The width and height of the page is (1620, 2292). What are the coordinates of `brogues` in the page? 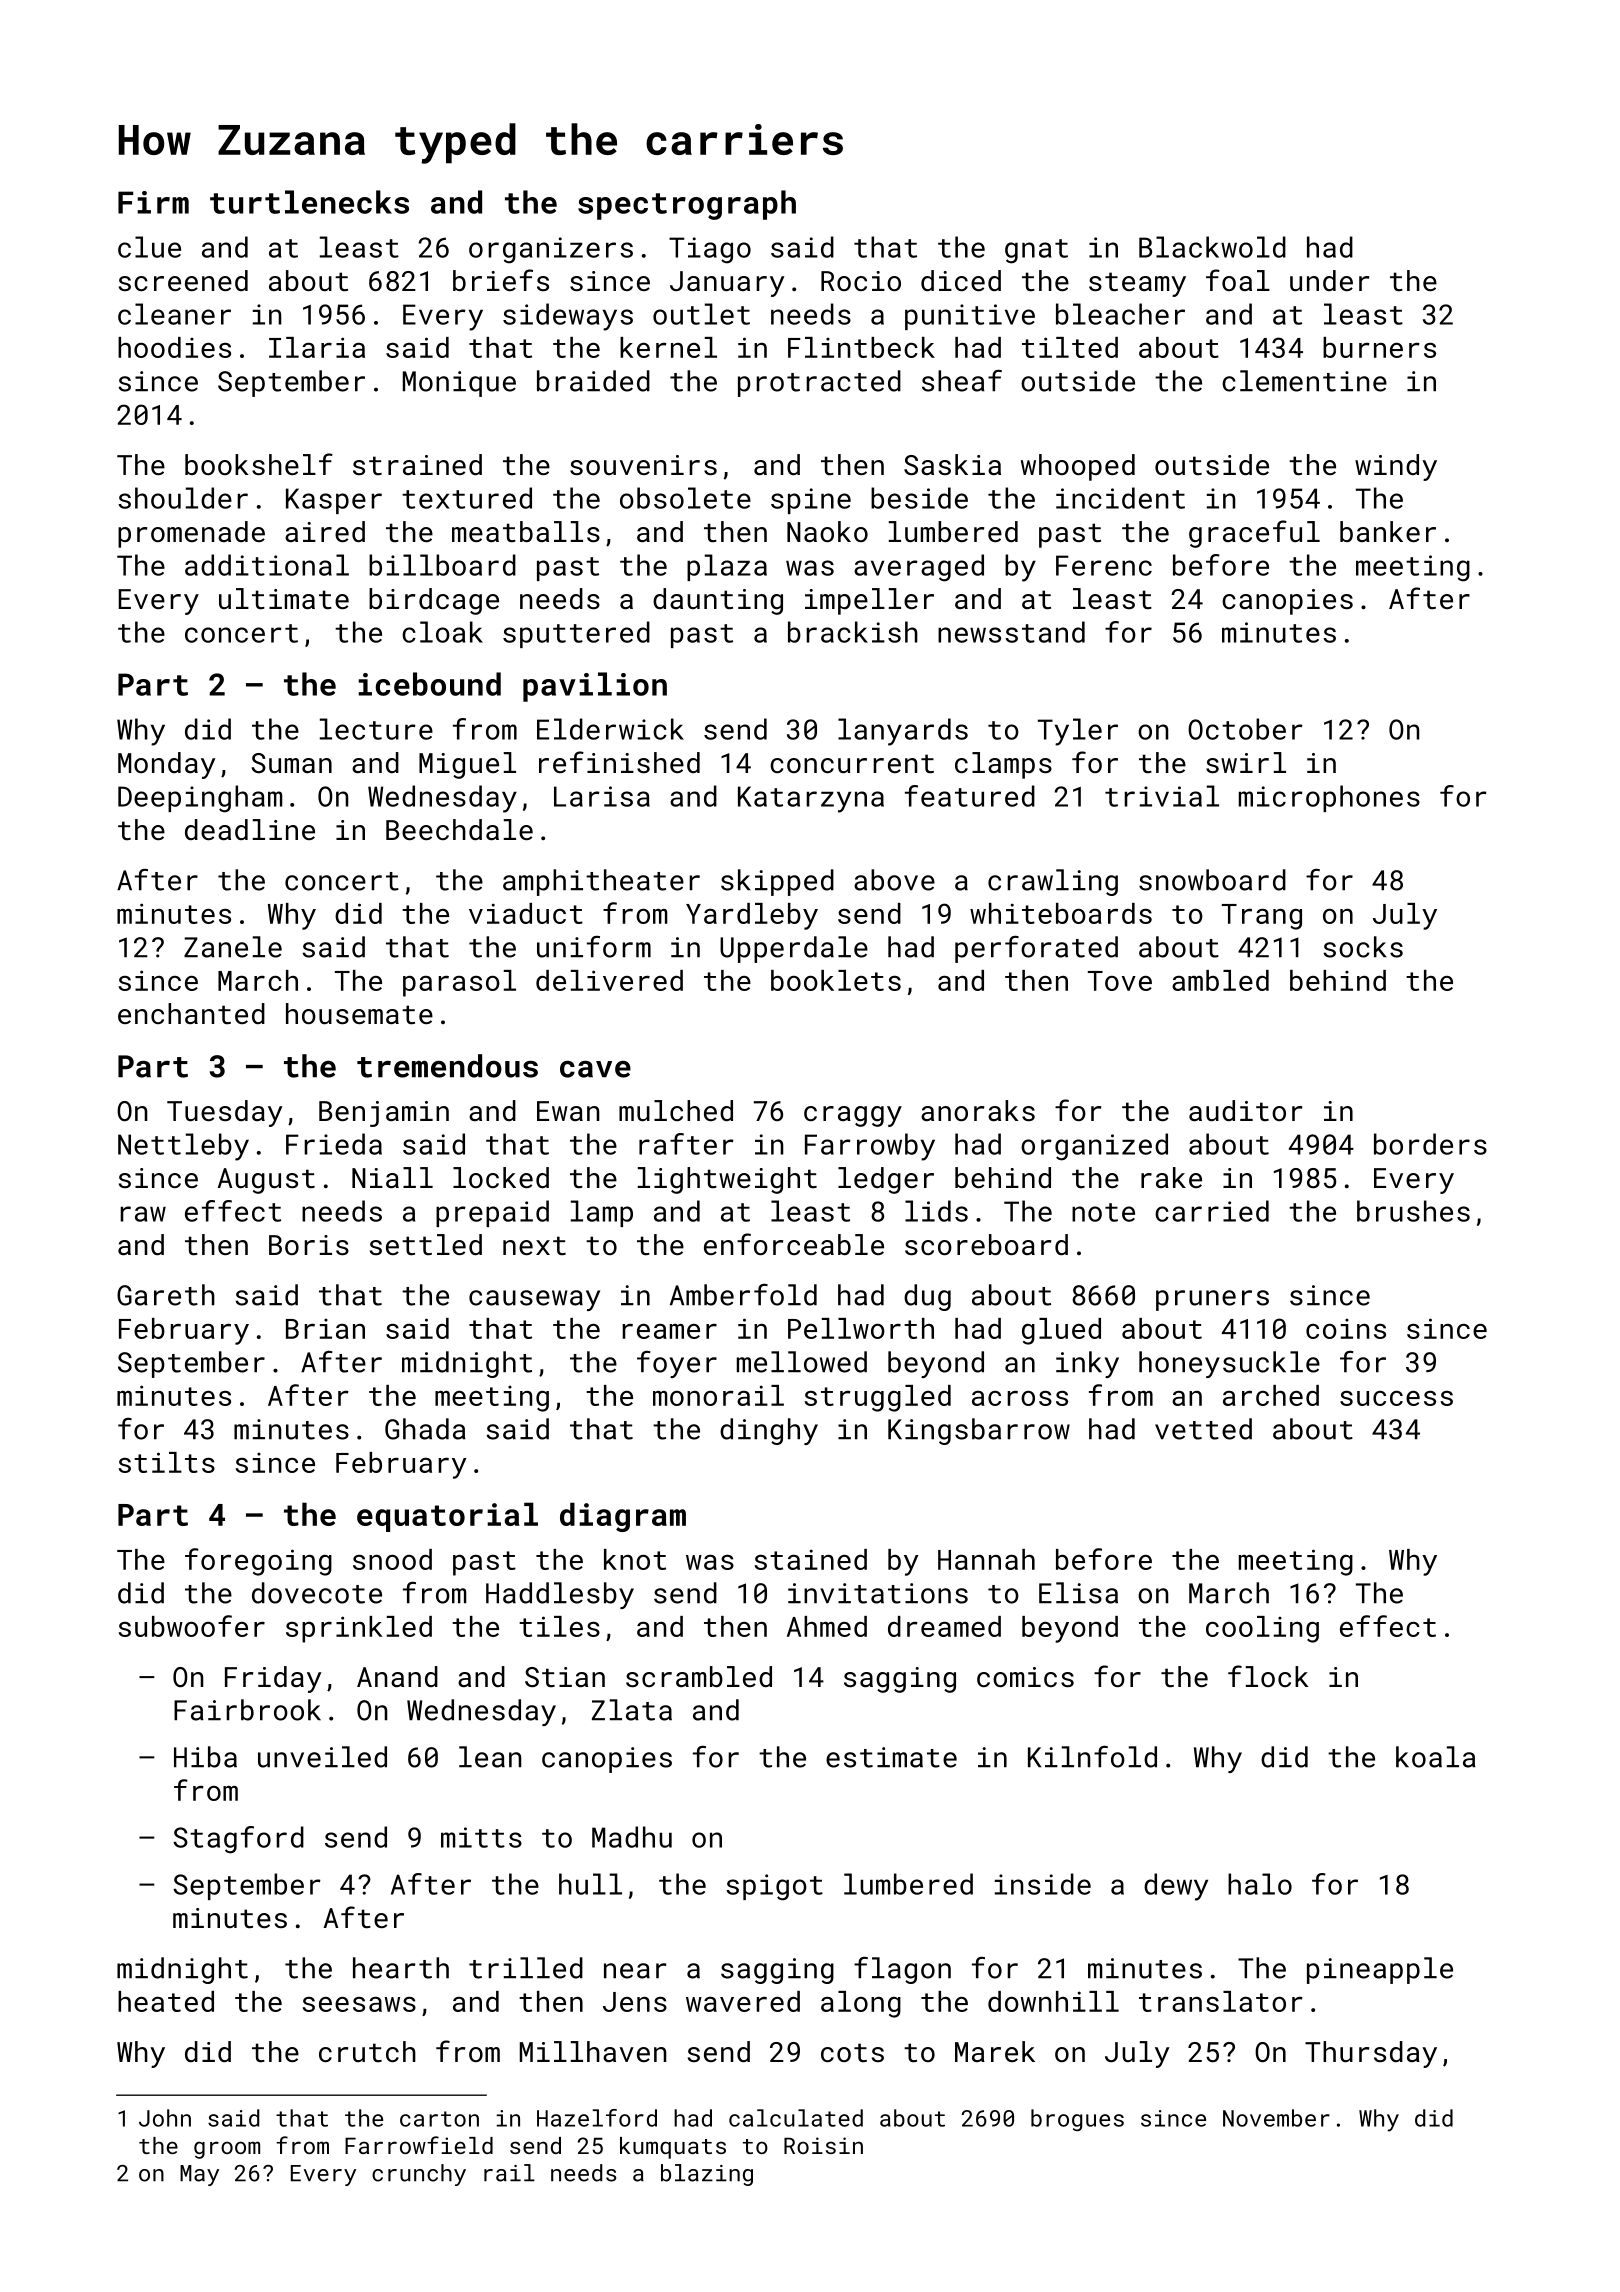 It's located at (1077, 2120).
